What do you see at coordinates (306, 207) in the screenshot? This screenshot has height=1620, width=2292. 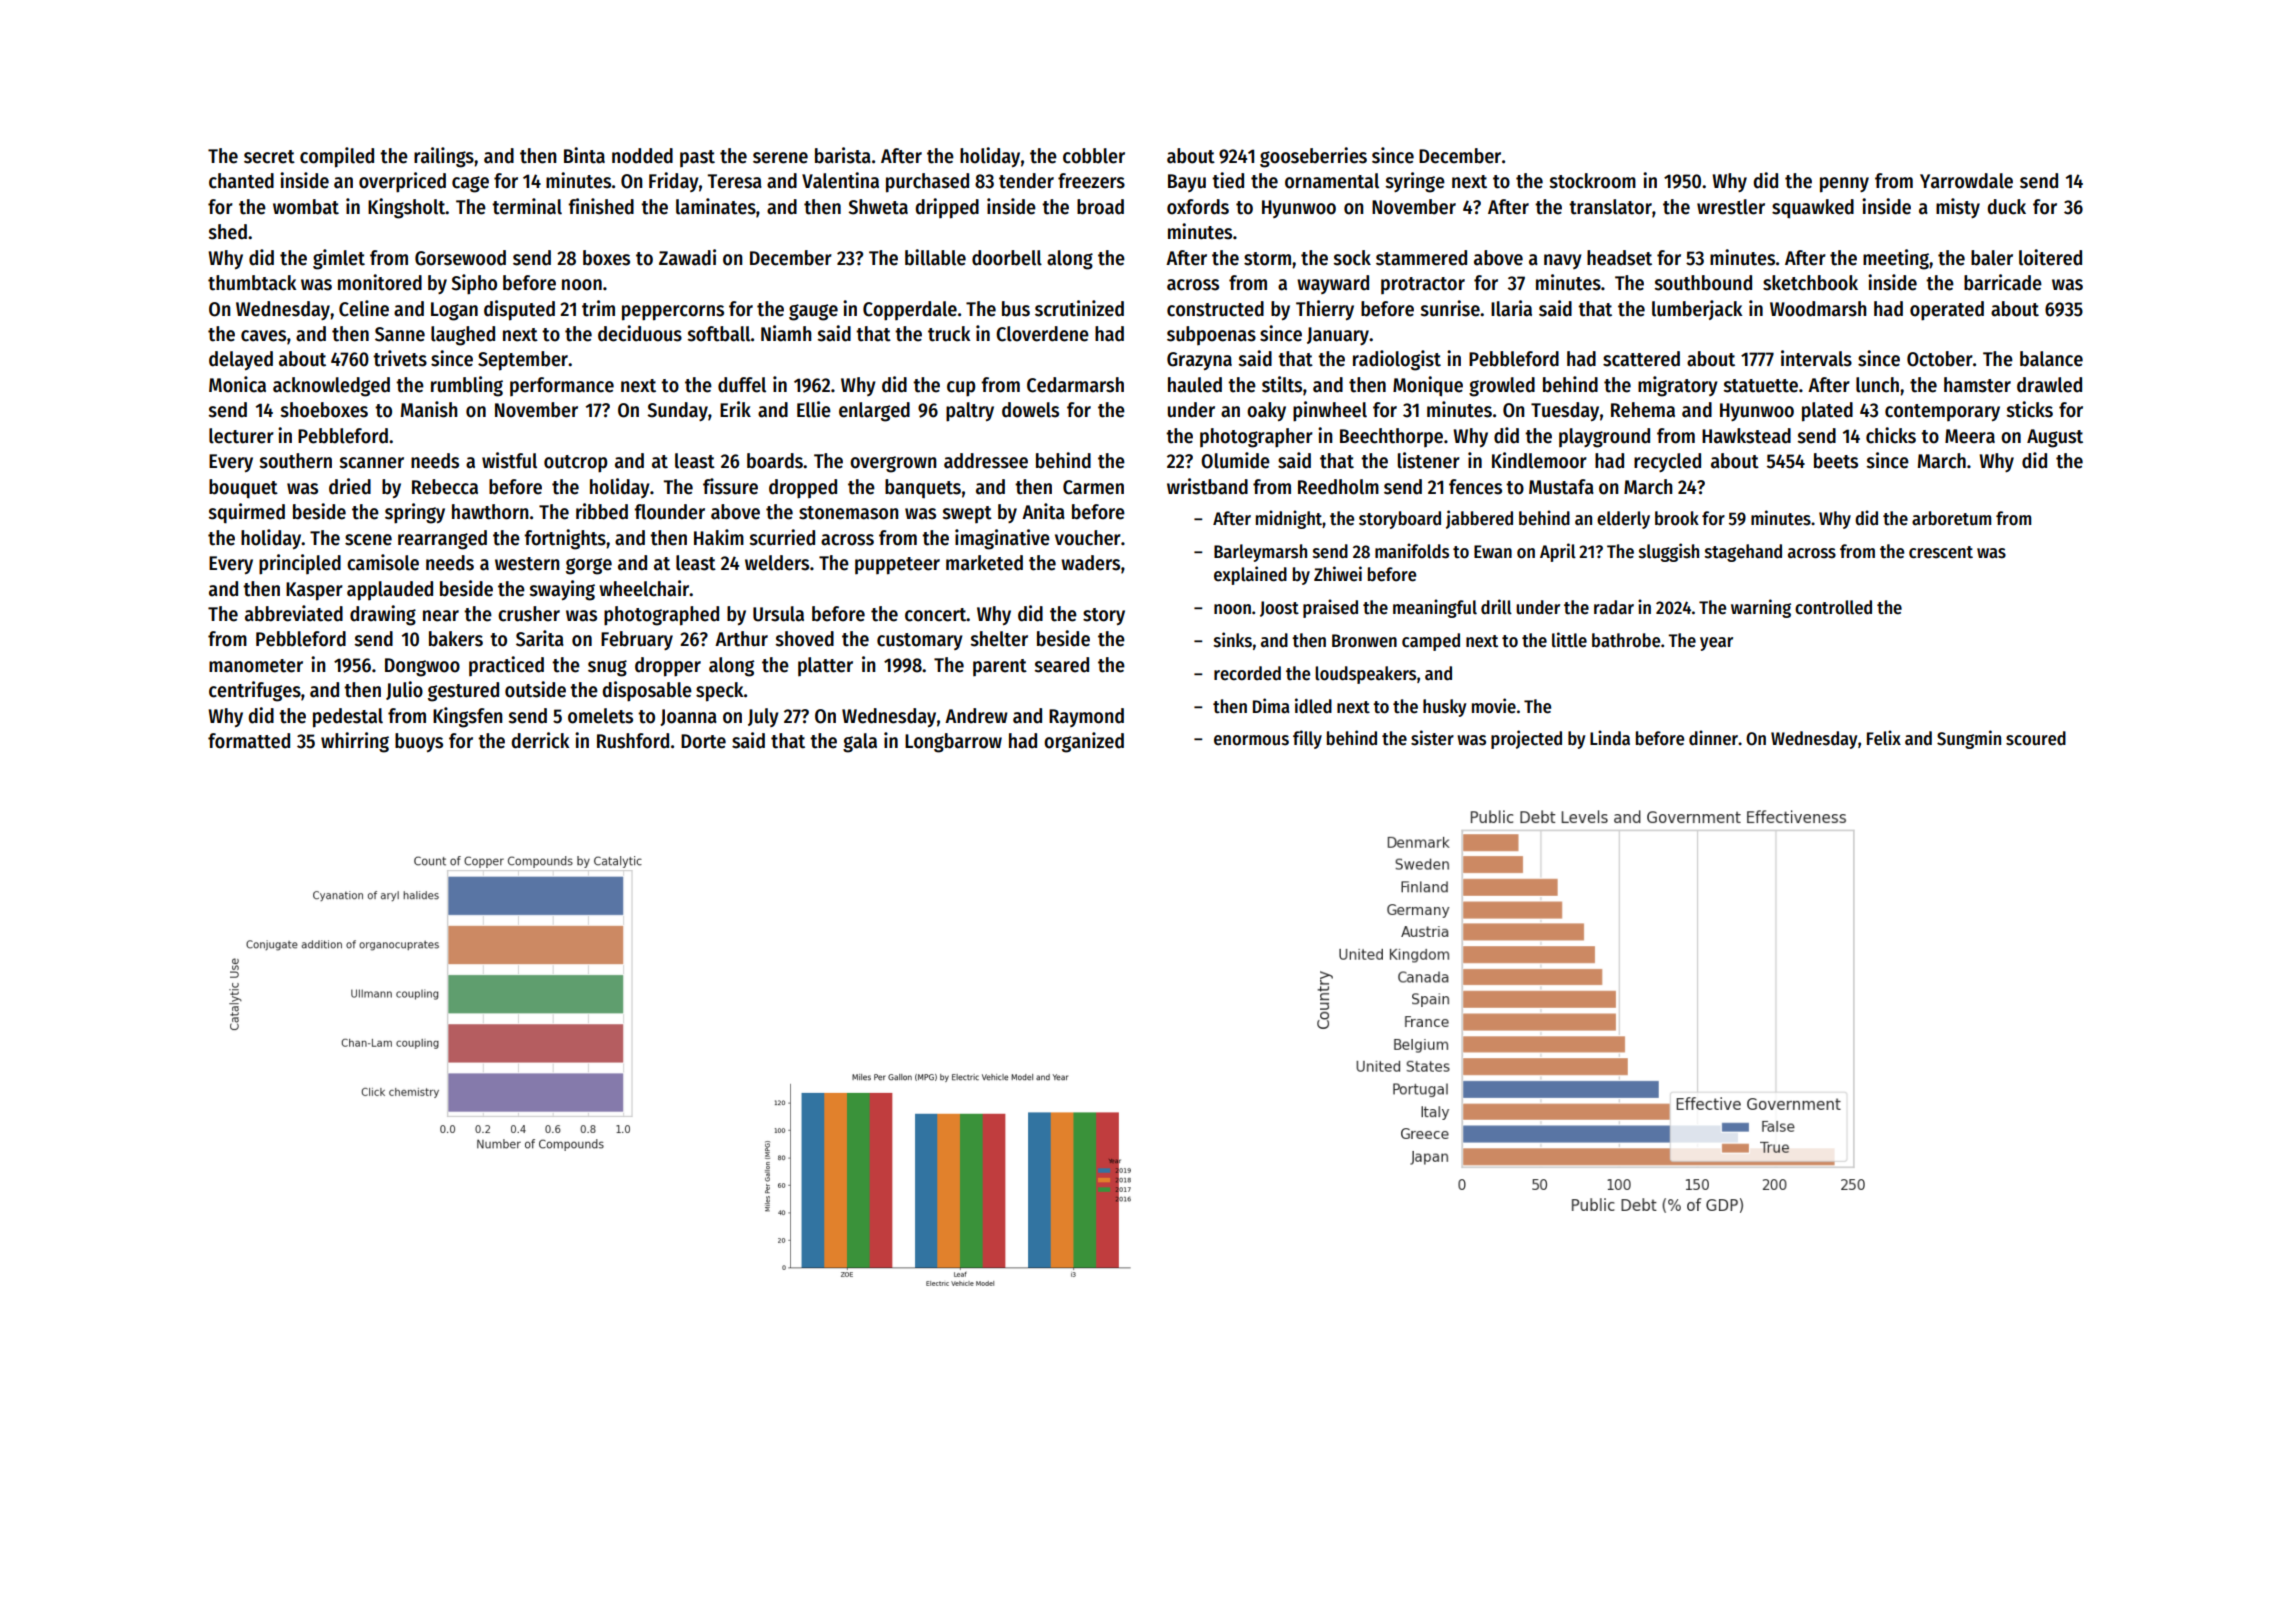 I see `wombat` at bounding box center [306, 207].
